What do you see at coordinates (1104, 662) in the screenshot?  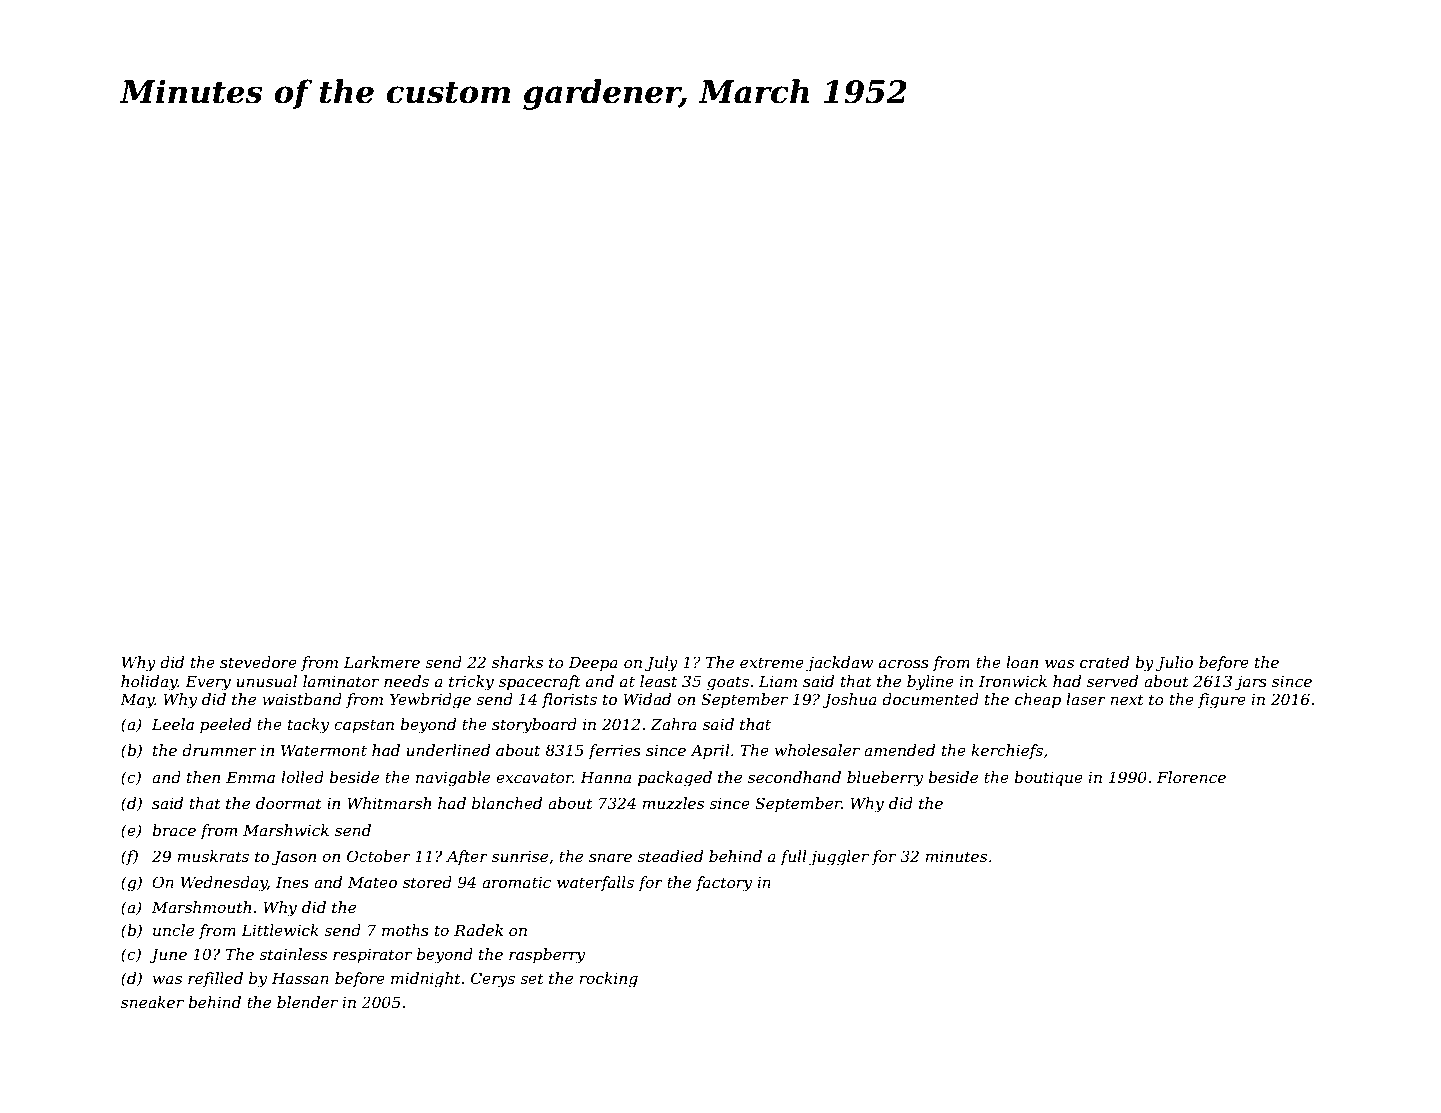 I see `crated` at bounding box center [1104, 662].
